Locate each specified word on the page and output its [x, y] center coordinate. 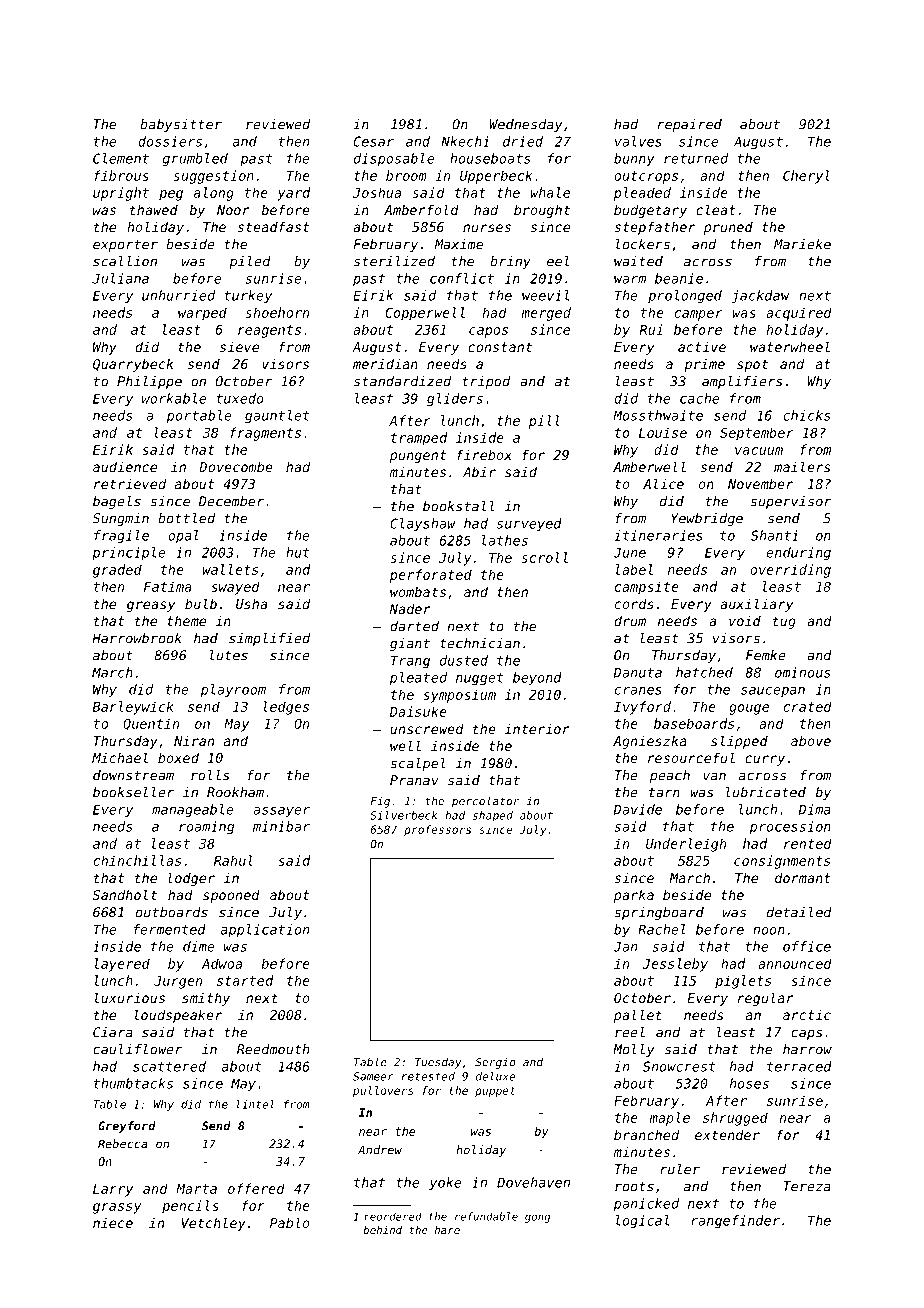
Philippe [149, 382]
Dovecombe [236, 466]
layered [122, 965]
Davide [638, 809]
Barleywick [133, 708]
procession [790, 828]
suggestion [214, 177]
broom [406, 175]
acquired [799, 314]
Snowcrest [679, 1066]
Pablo [290, 1222]
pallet [638, 1016]
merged [546, 314]
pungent [418, 456]
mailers [802, 466]
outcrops [646, 177]
